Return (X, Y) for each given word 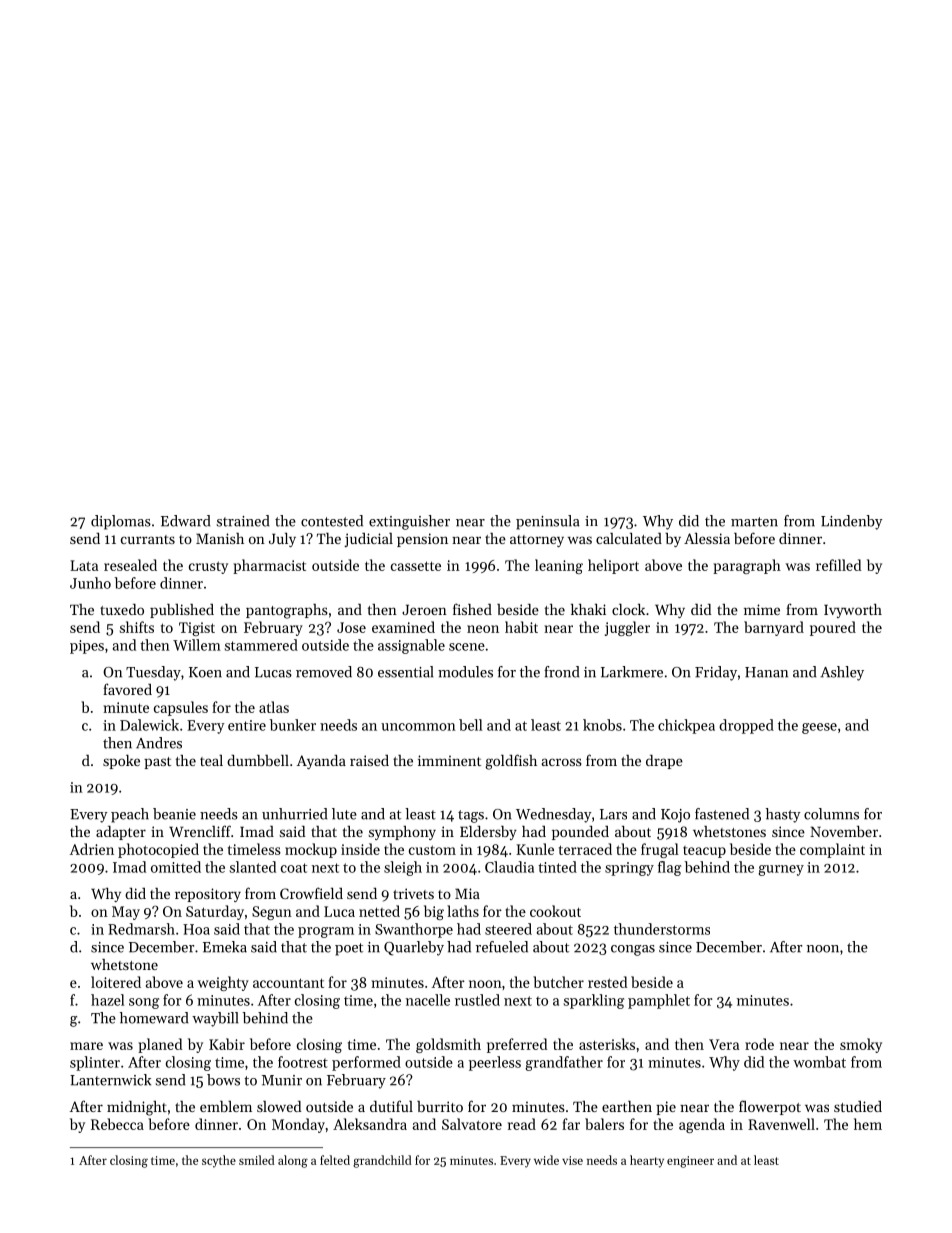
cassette (416, 566)
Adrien (92, 849)
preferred (517, 1045)
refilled (838, 565)
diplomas (121, 522)
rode (759, 1044)
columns (831, 814)
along (293, 1161)
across (561, 762)
